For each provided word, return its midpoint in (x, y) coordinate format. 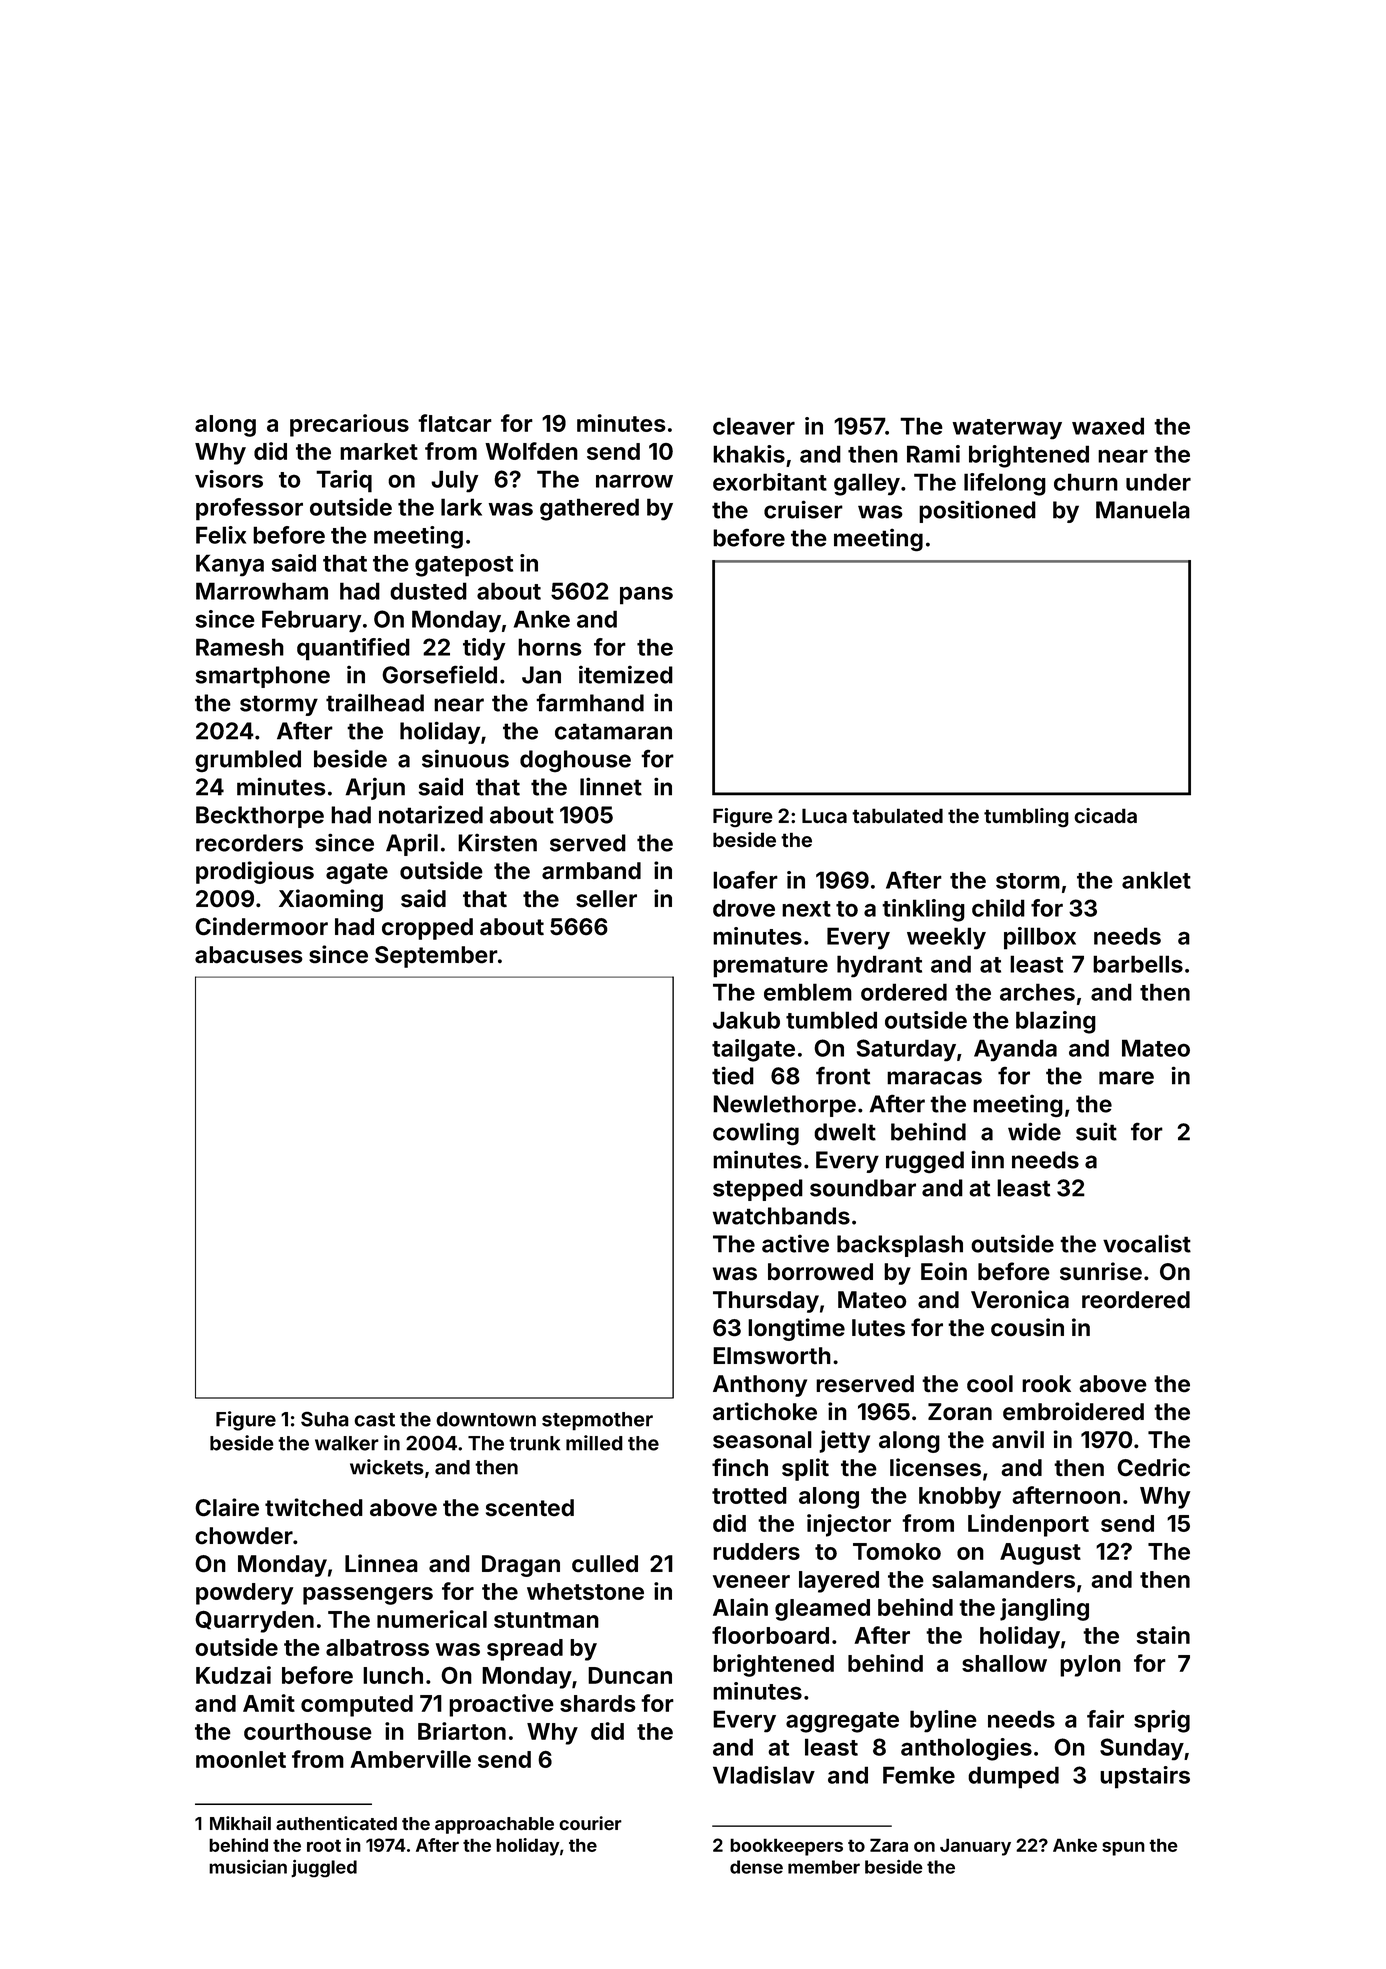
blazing (1056, 1022)
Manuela (1143, 510)
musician (248, 1866)
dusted (428, 591)
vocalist (1147, 1243)
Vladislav (764, 1775)
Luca (824, 815)
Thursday (766, 1302)
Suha (325, 1419)
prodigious (255, 872)
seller (606, 899)
